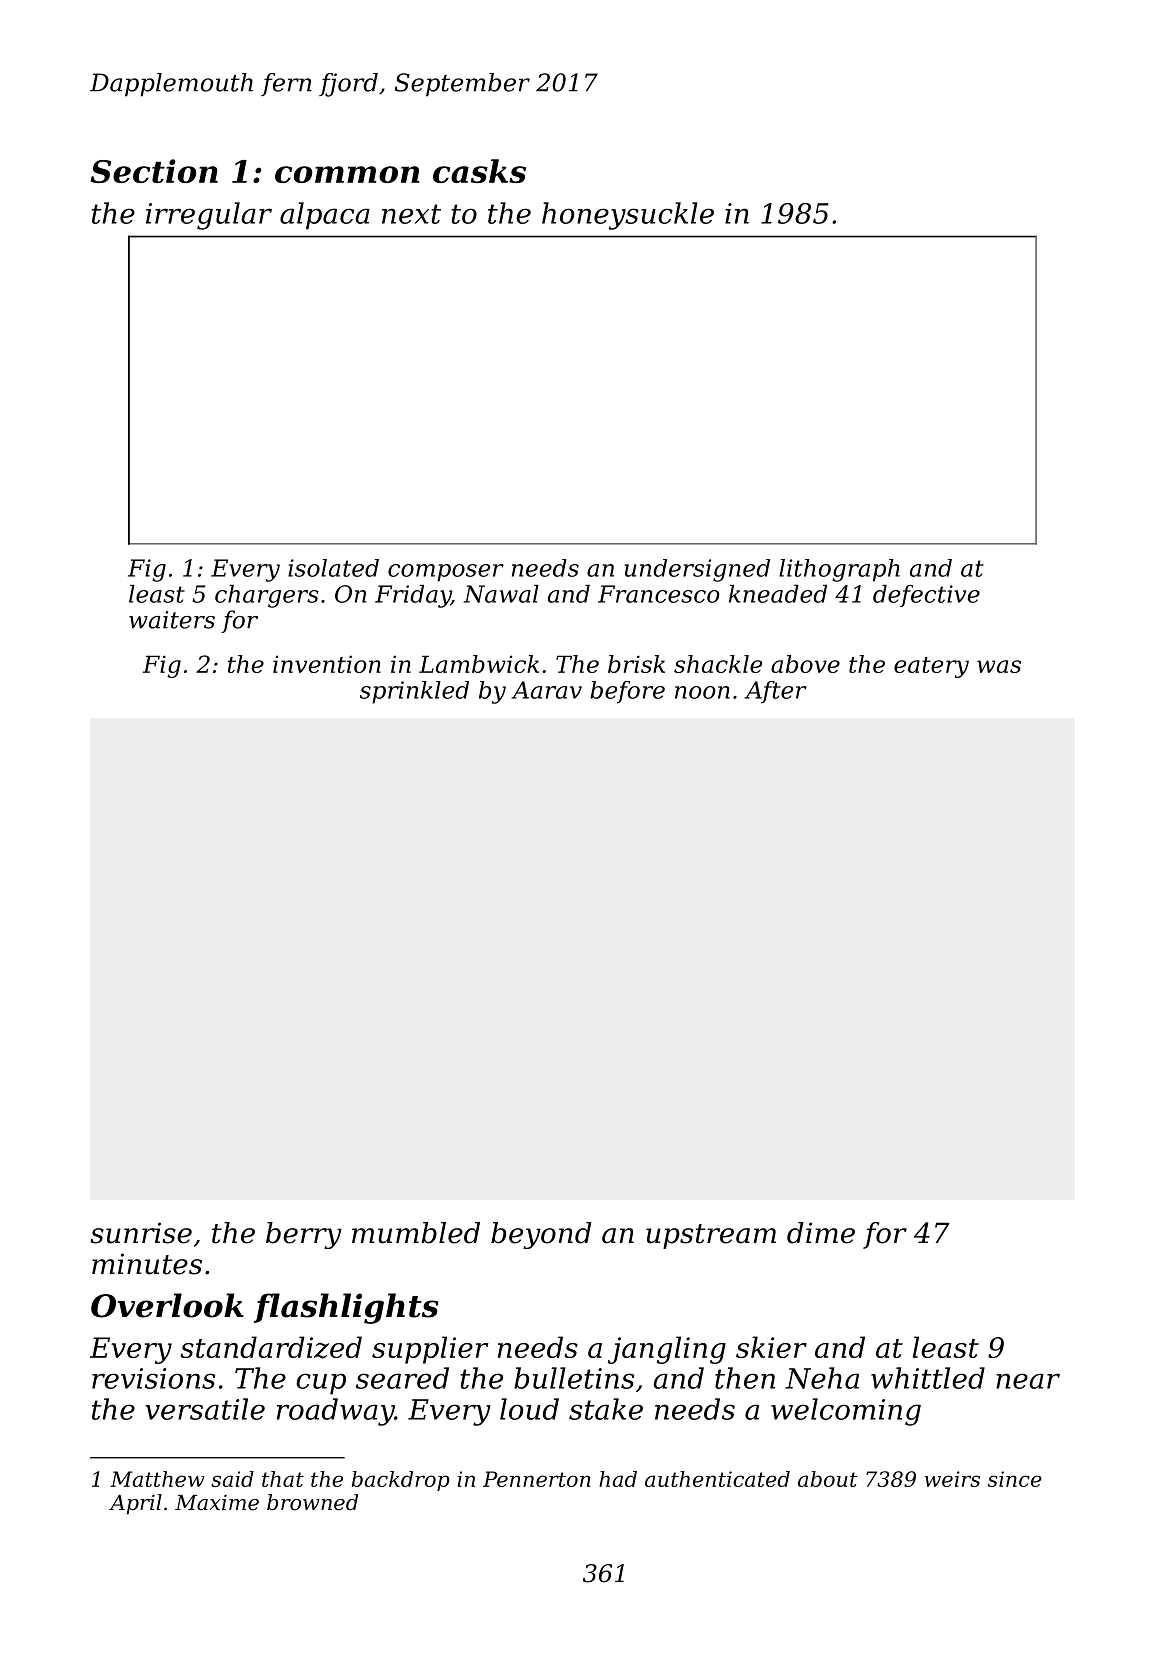 This document has width=1165, height=1654. What do you see at coordinates (267, 596) in the document?
I see `chargers` at bounding box center [267, 596].
